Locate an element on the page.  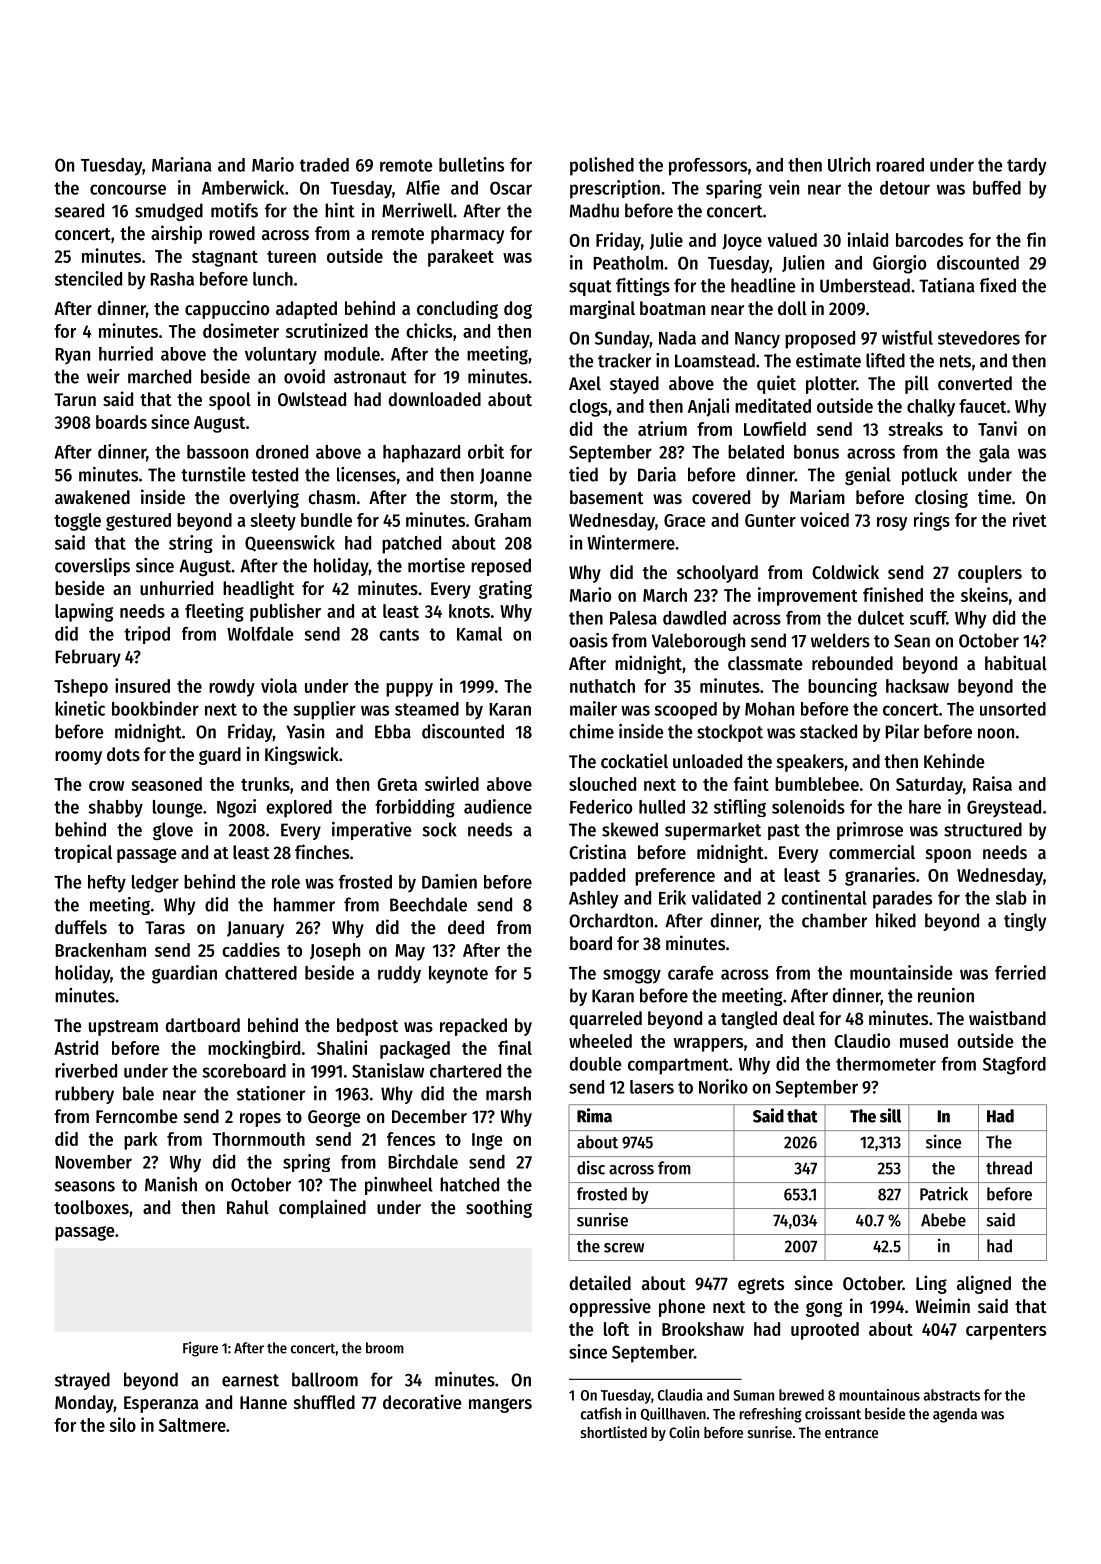
abstracts is located at coordinates (951, 1395).
